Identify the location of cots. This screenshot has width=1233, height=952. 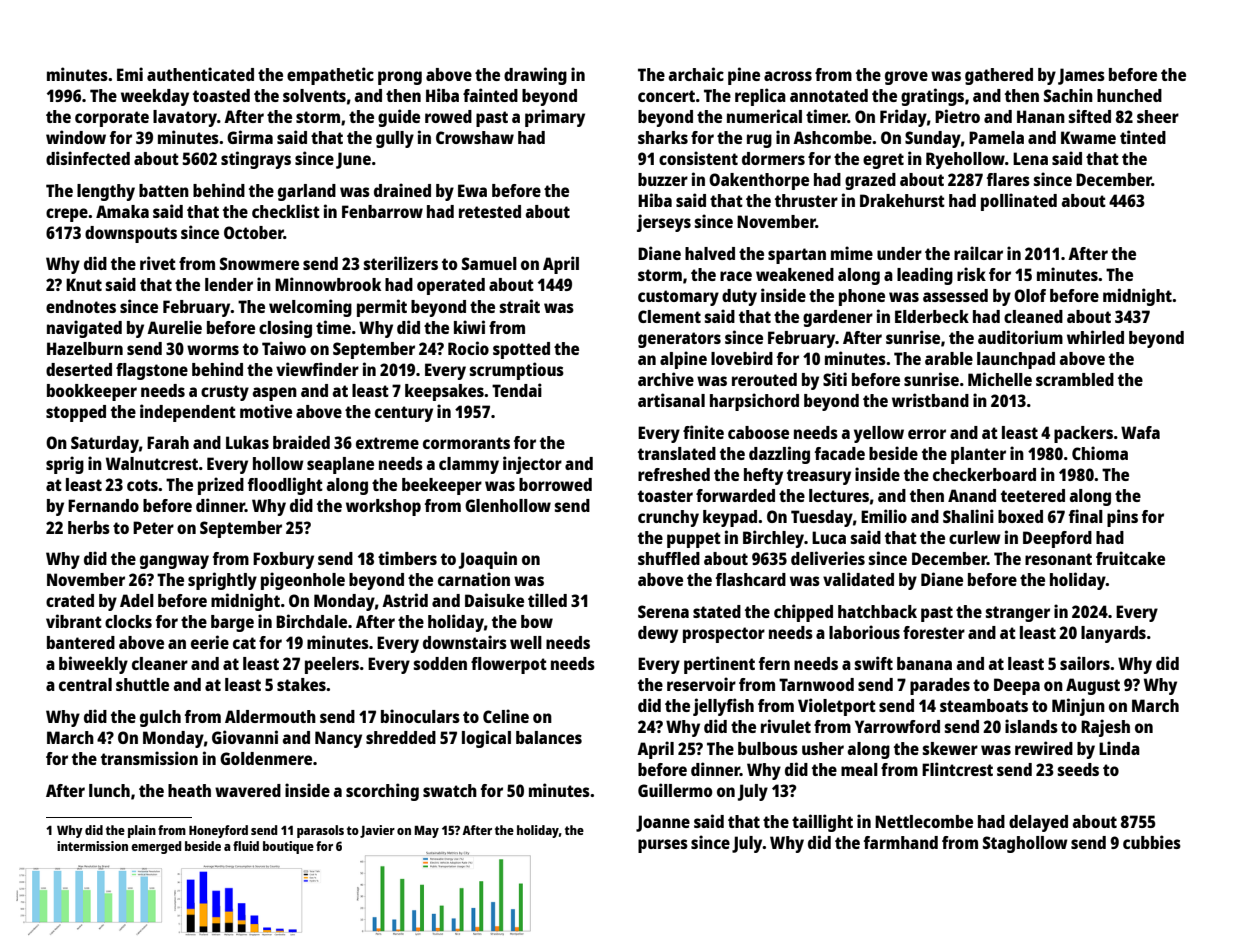
(142, 485).
